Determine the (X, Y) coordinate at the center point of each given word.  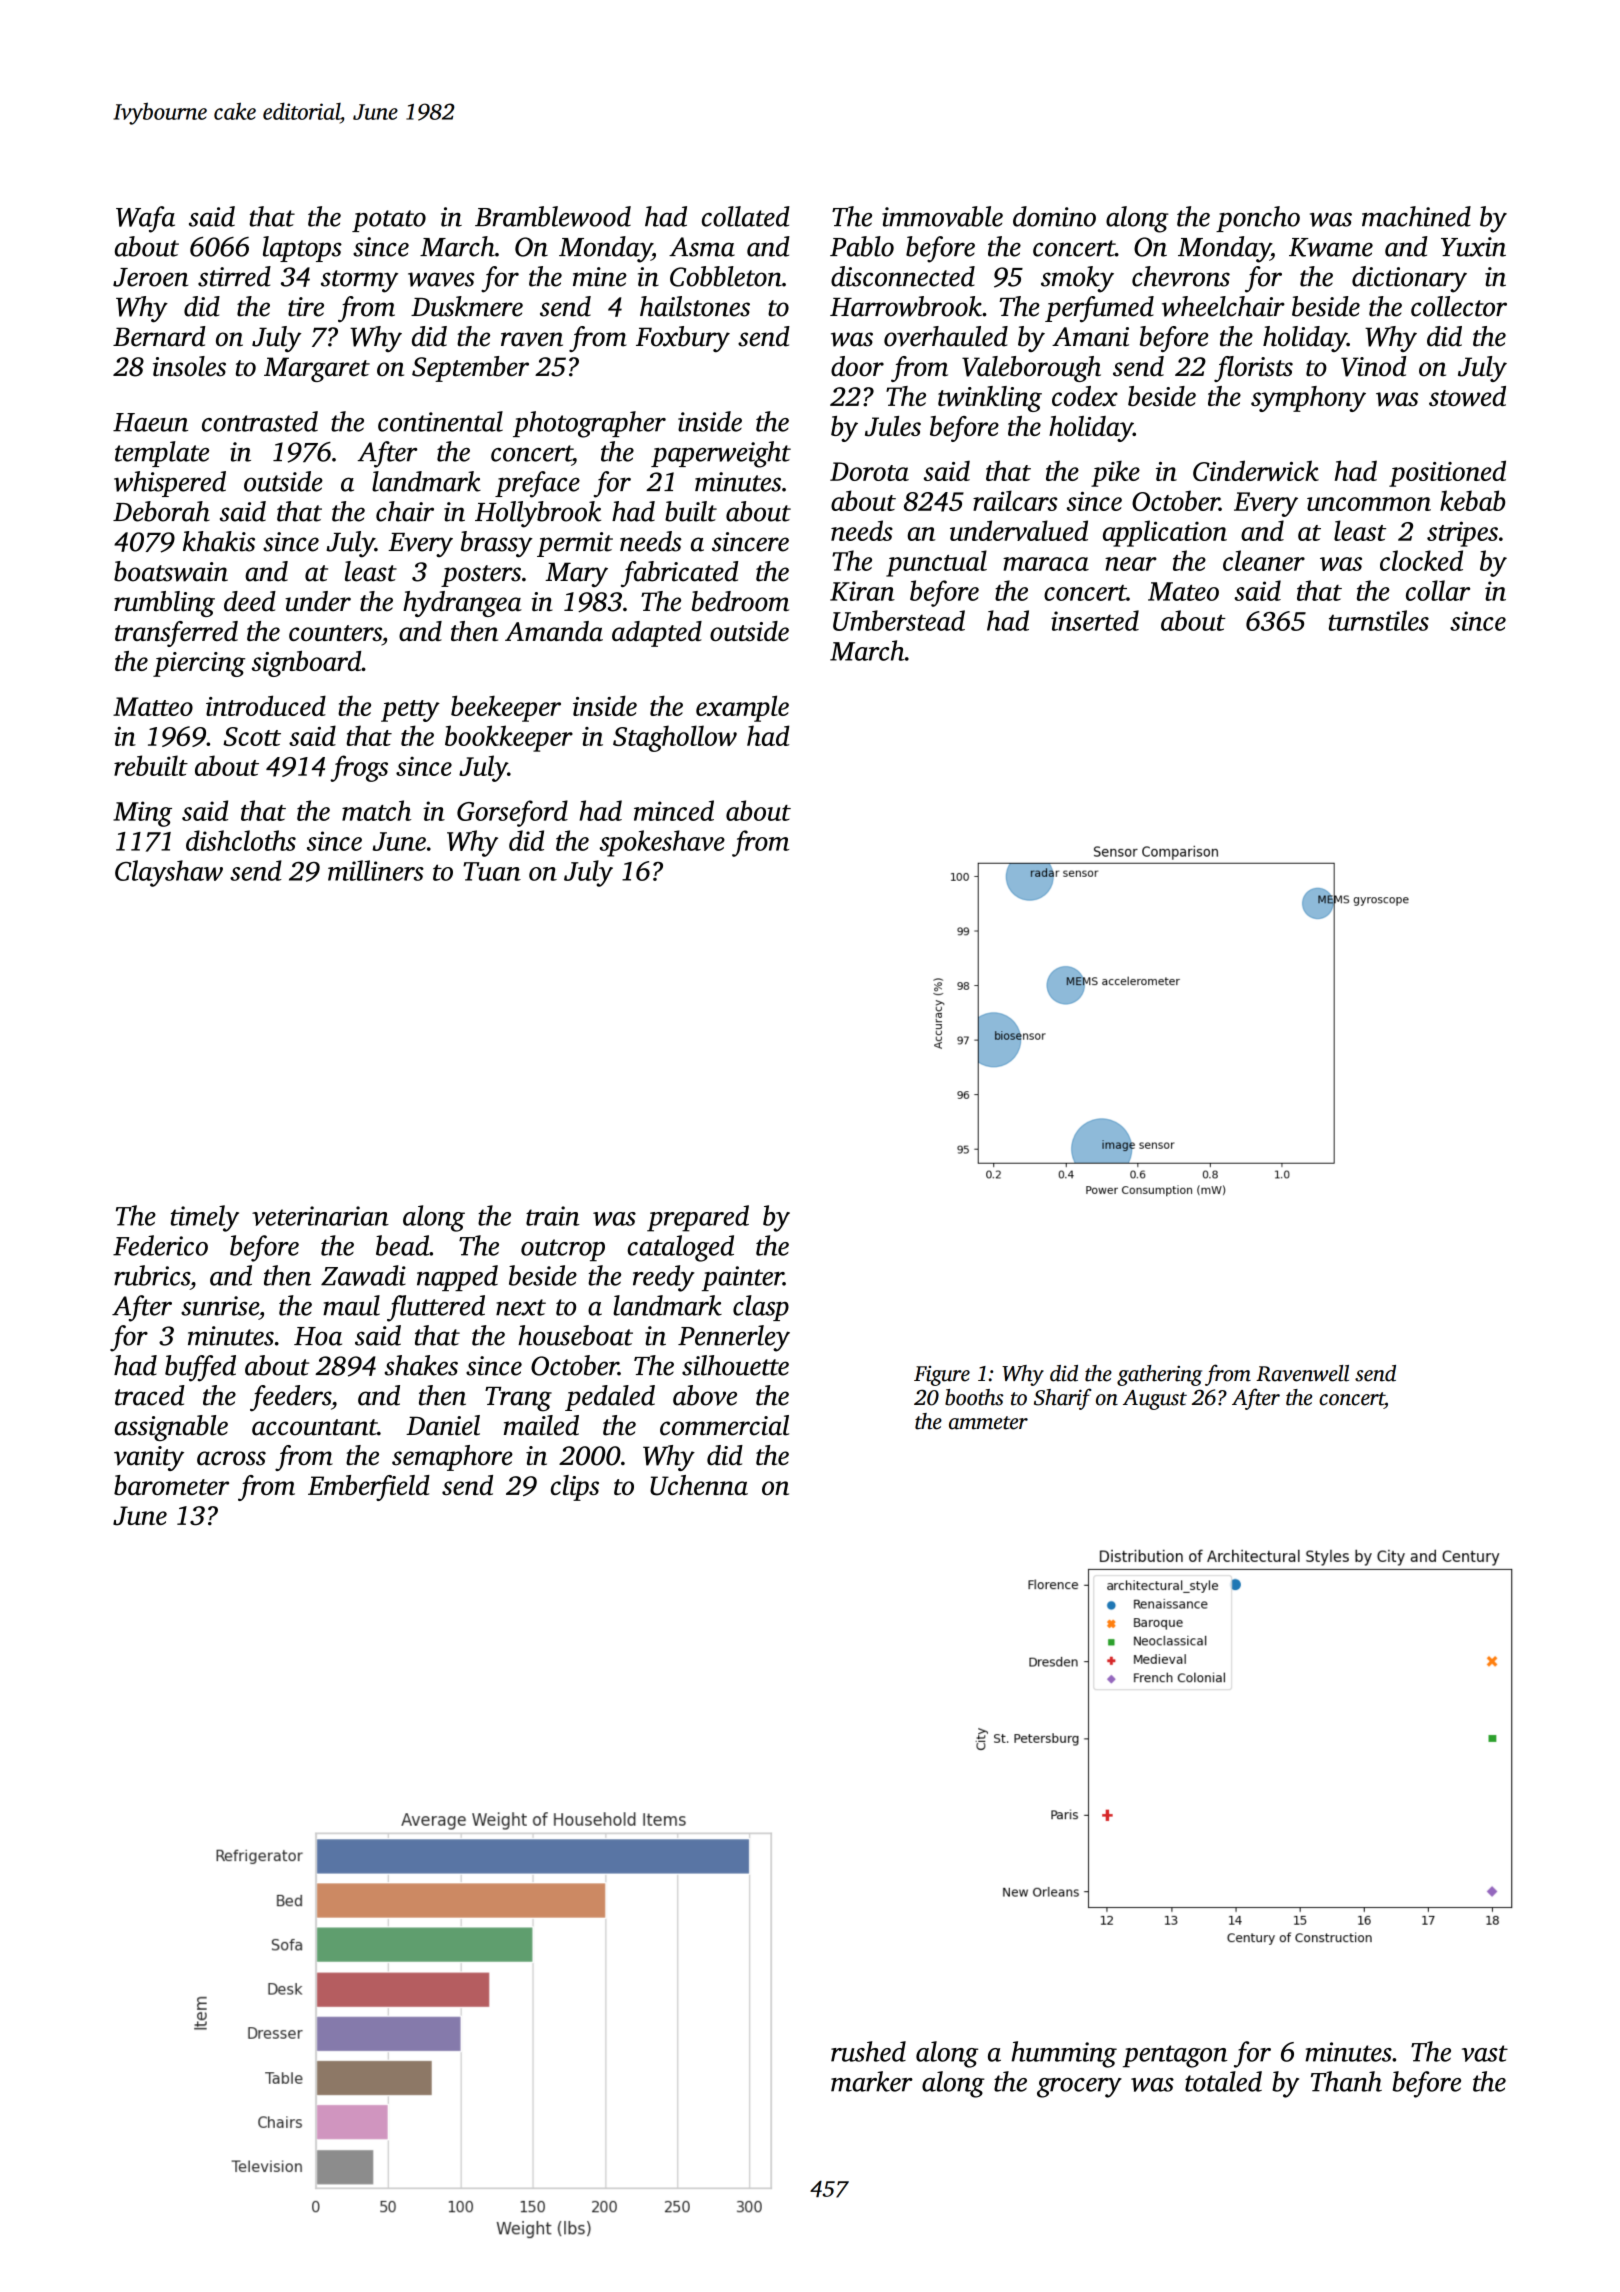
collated (746, 216)
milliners (376, 870)
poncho (1258, 219)
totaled (1223, 2081)
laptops (302, 249)
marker (872, 2081)
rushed (868, 2051)
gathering (1159, 1375)
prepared (698, 1218)
